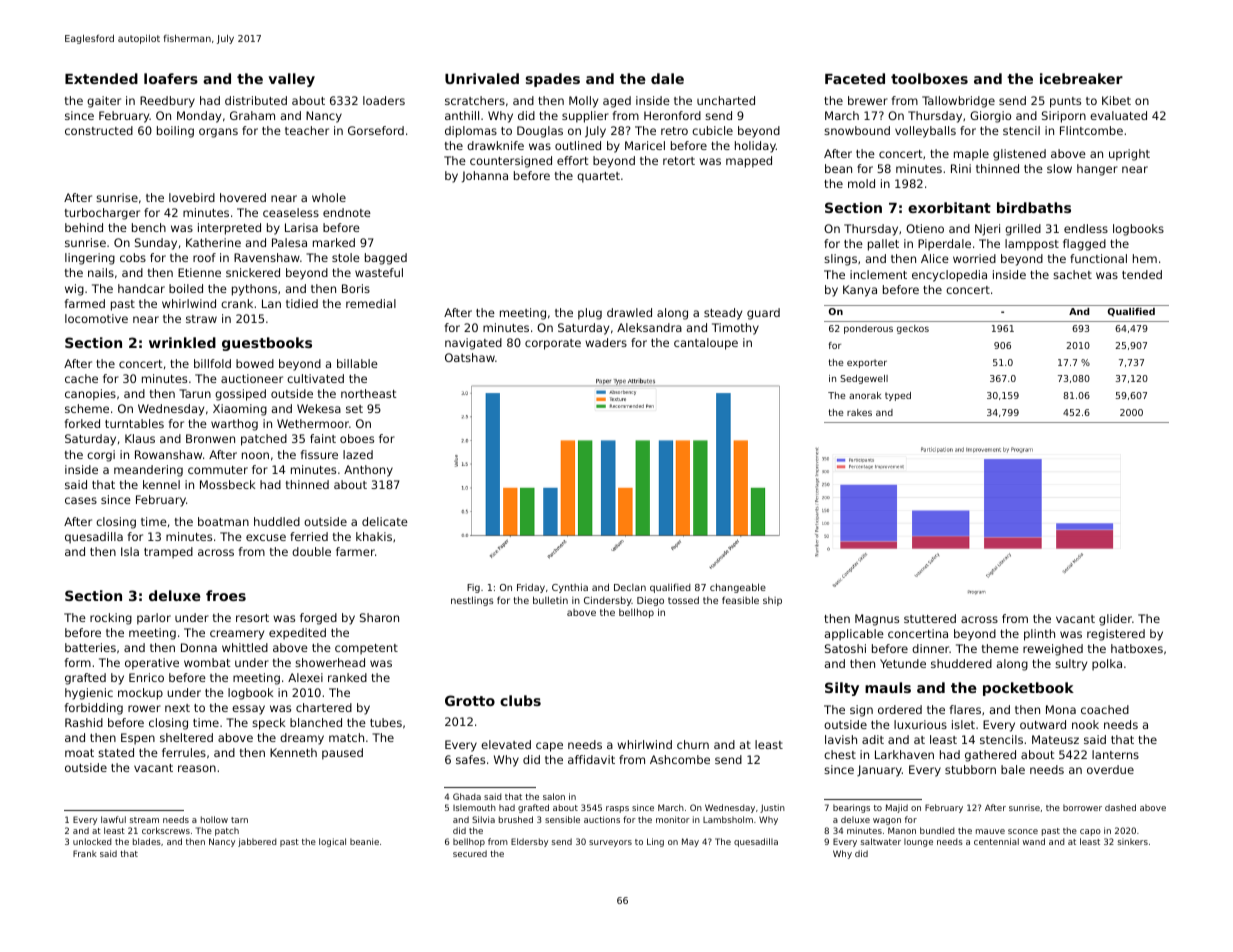  What do you see at coordinates (859, 412) in the page?
I see `rakes` at bounding box center [859, 412].
